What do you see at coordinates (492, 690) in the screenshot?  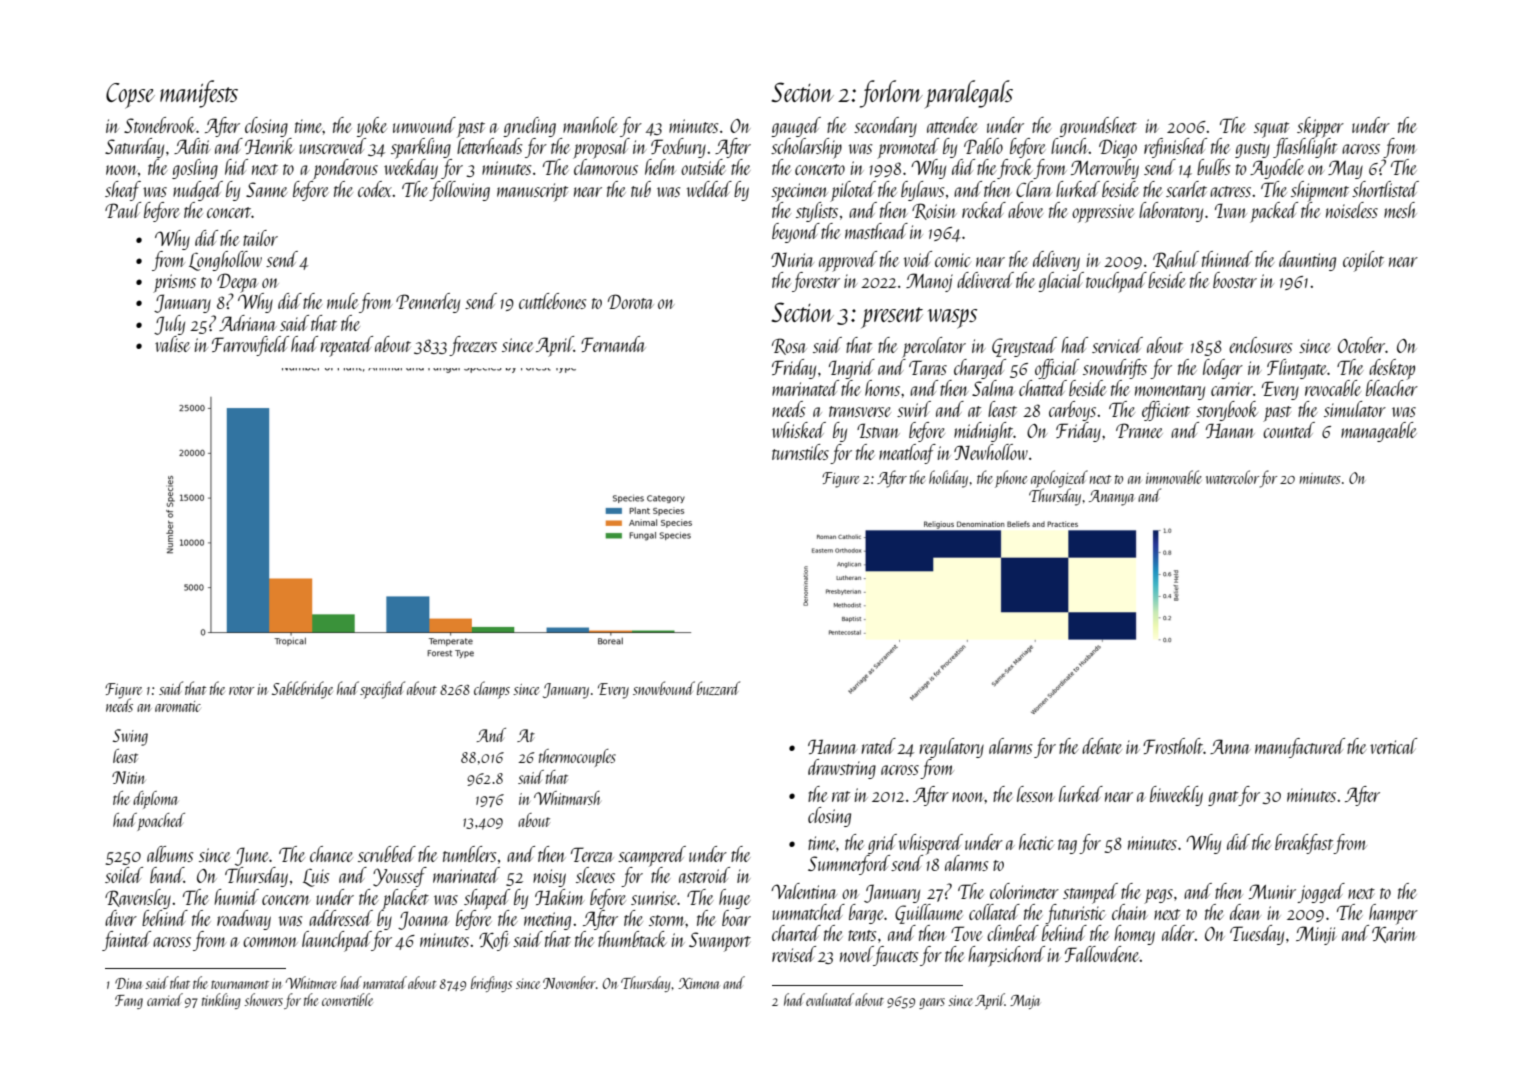 I see `clamps` at bounding box center [492, 690].
